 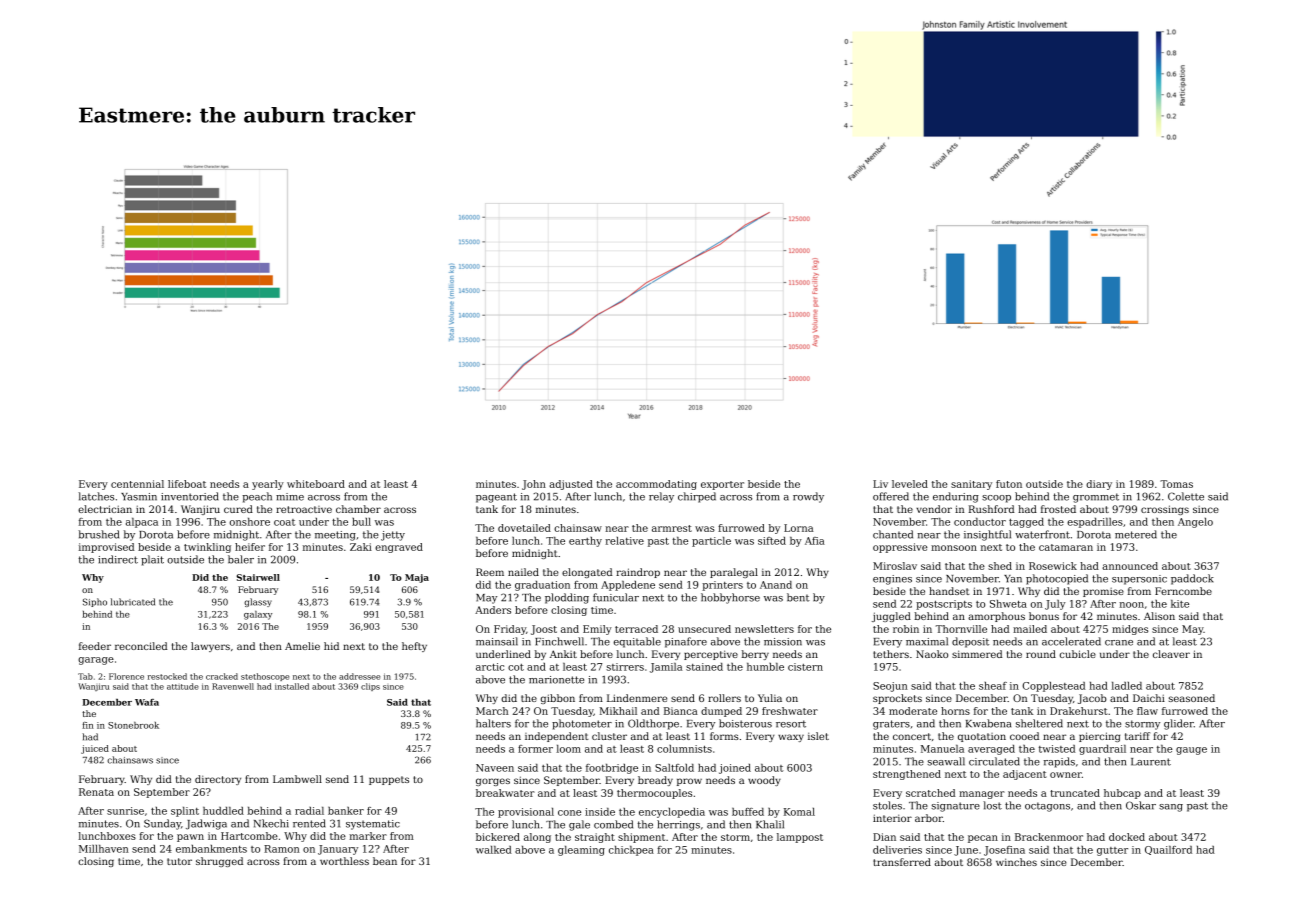 I want to click on centennial, so click(x=137, y=484).
